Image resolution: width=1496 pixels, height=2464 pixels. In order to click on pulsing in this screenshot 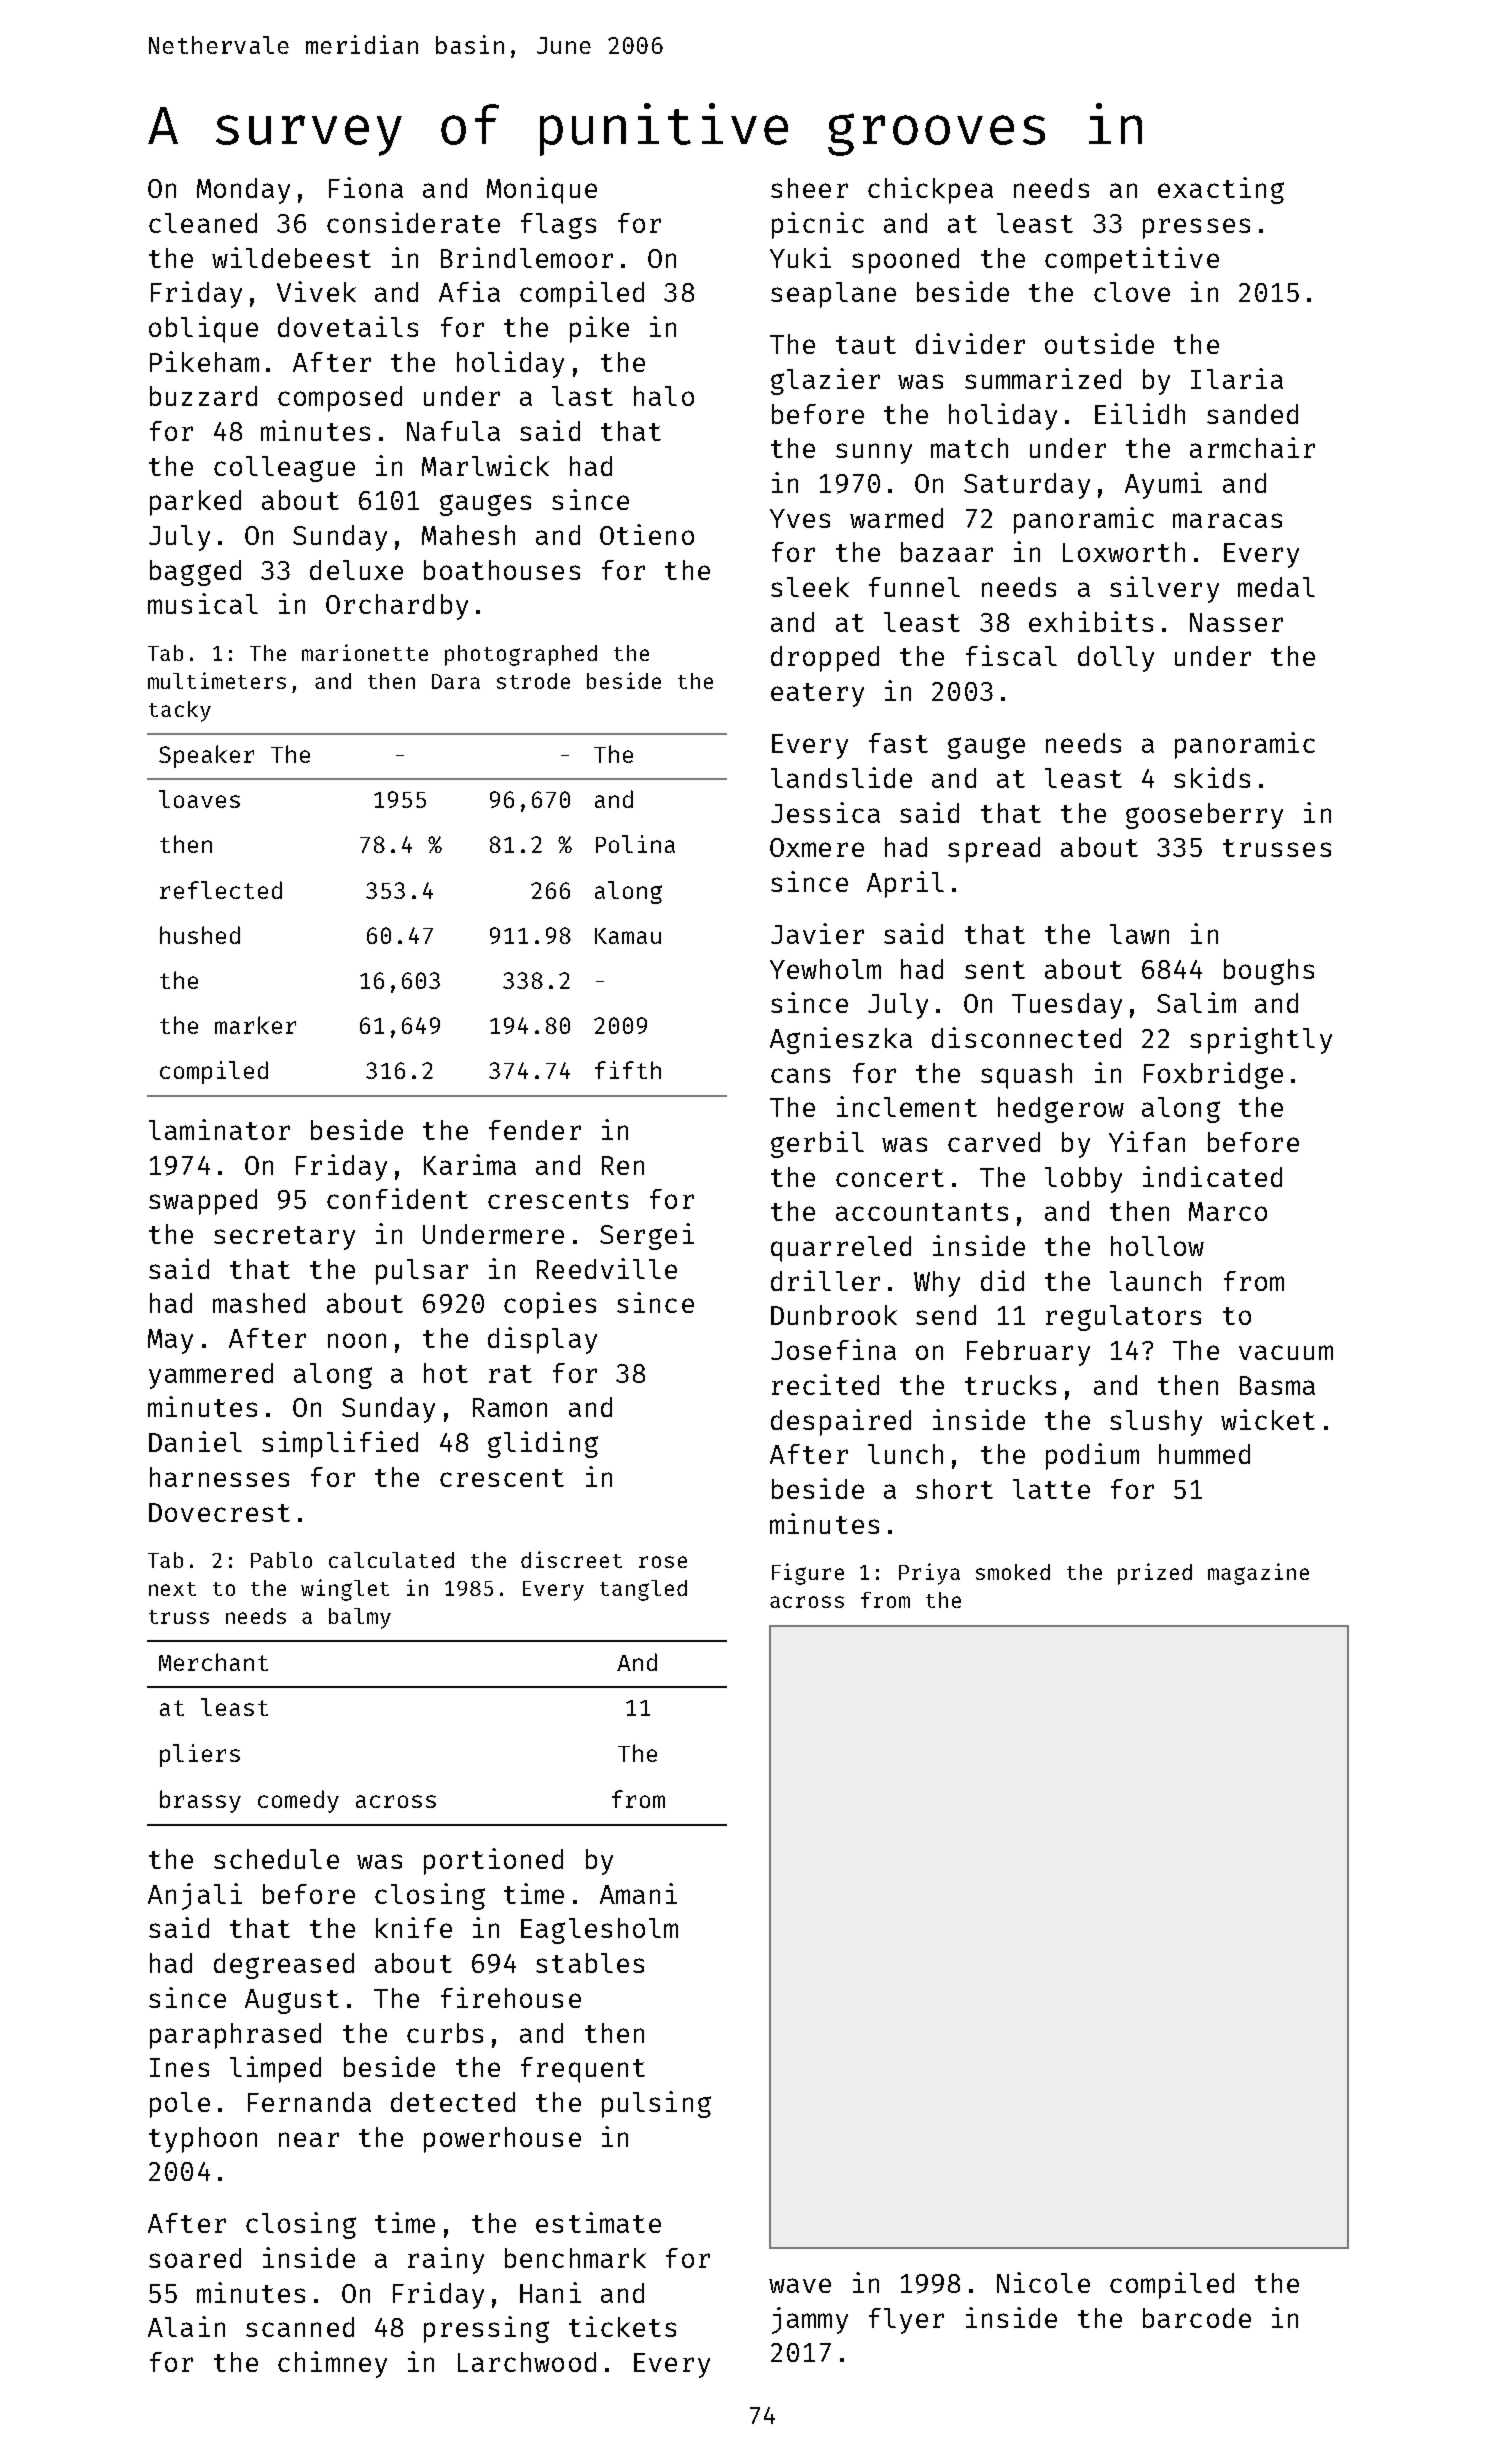, I will do `click(656, 2104)`.
